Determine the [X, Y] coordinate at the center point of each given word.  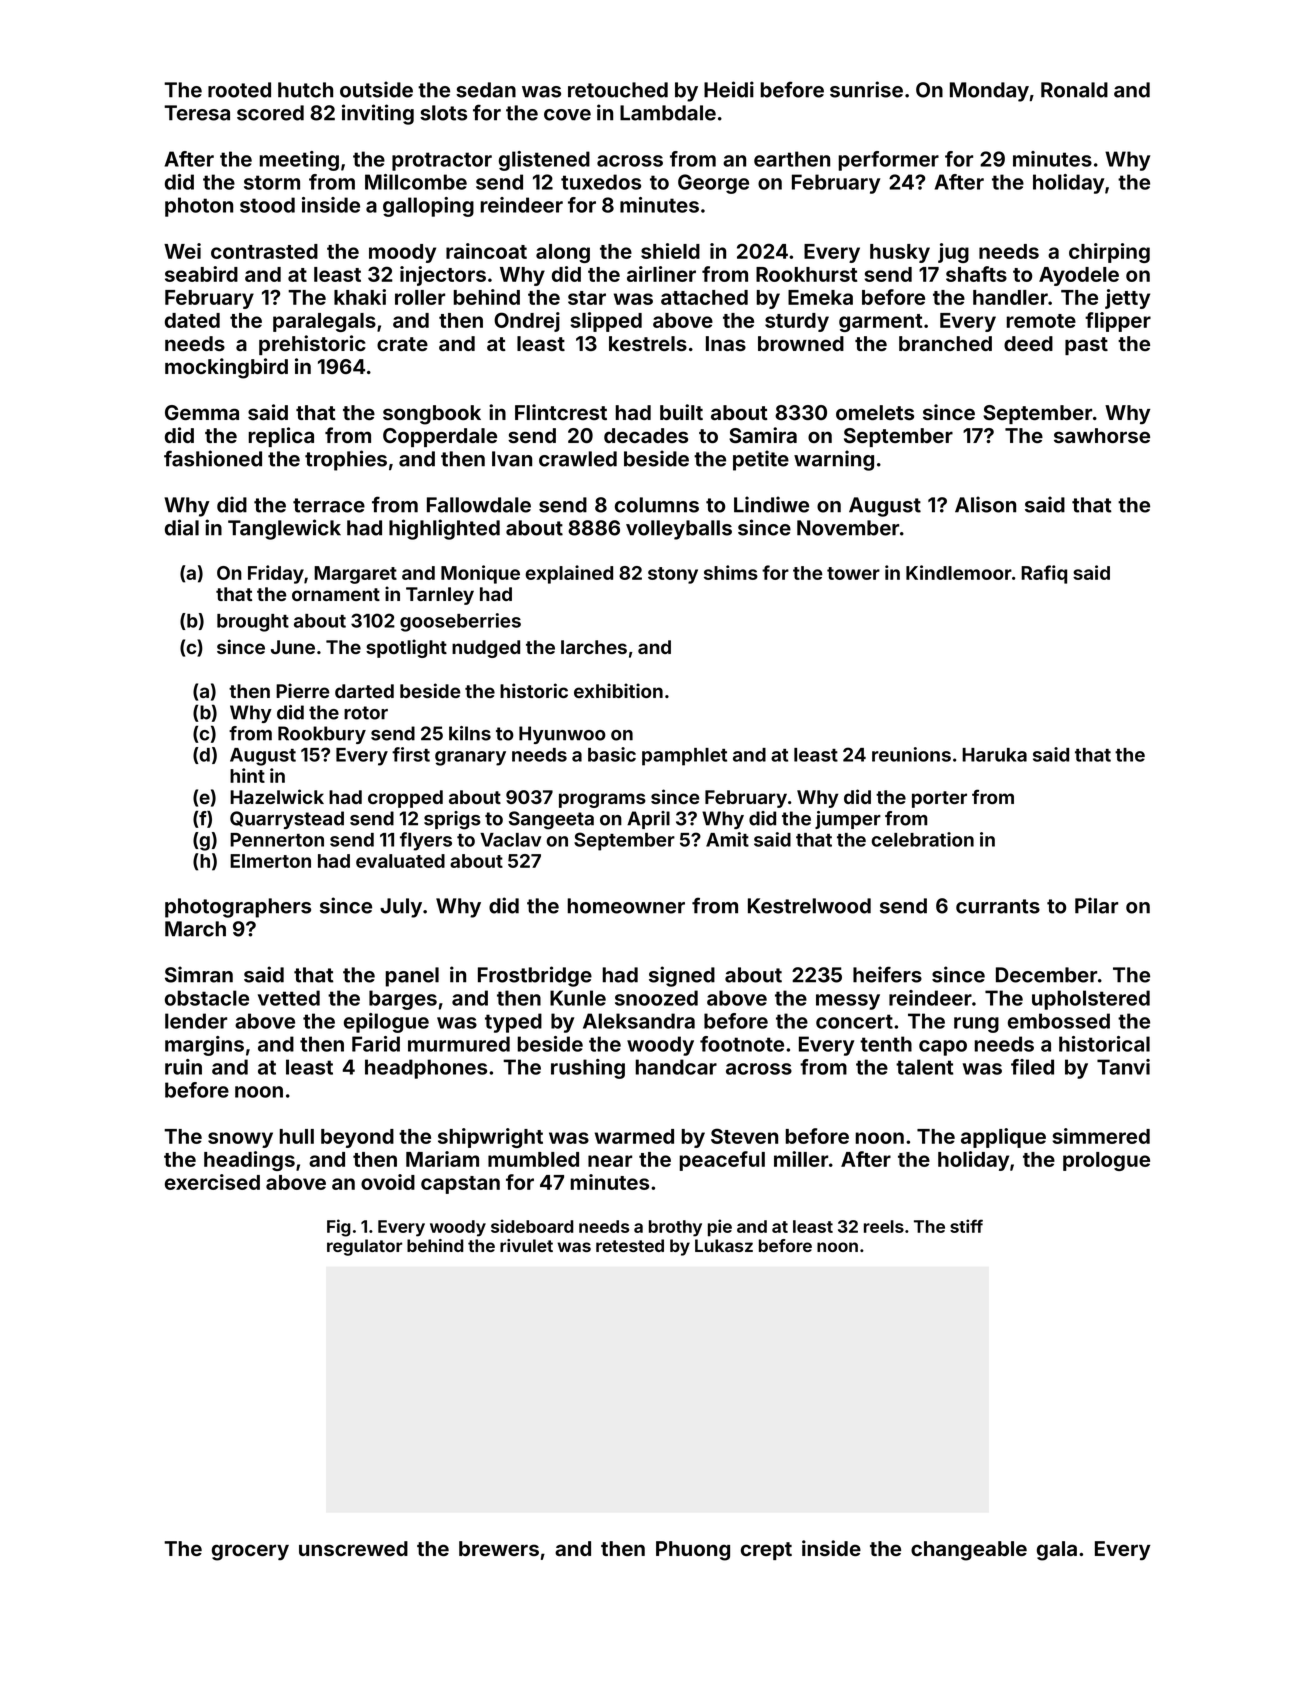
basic [612, 754]
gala [1057, 1551]
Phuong [693, 1551]
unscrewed [353, 1548]
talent [924, 1067]
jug [953, 253]
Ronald [1074, 90]
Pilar [1096, 905]
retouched [618, 90]
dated [192, 320]
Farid [376, 1044]
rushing [588, 1069]
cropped [405, 799]
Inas [726, 343]
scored [270, 113]
